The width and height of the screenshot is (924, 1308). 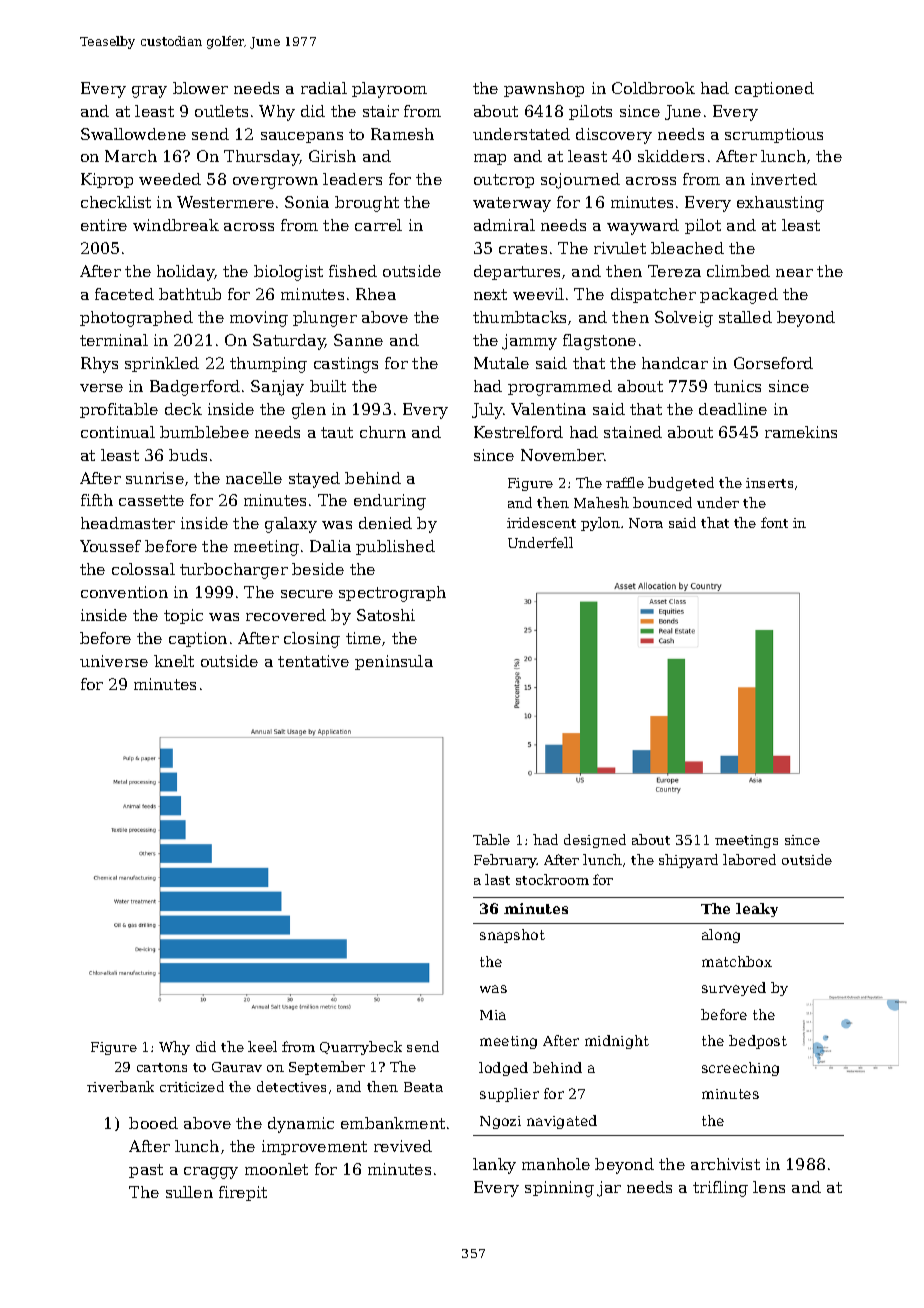 I want to click on blower, so click(x=200, y=88).
